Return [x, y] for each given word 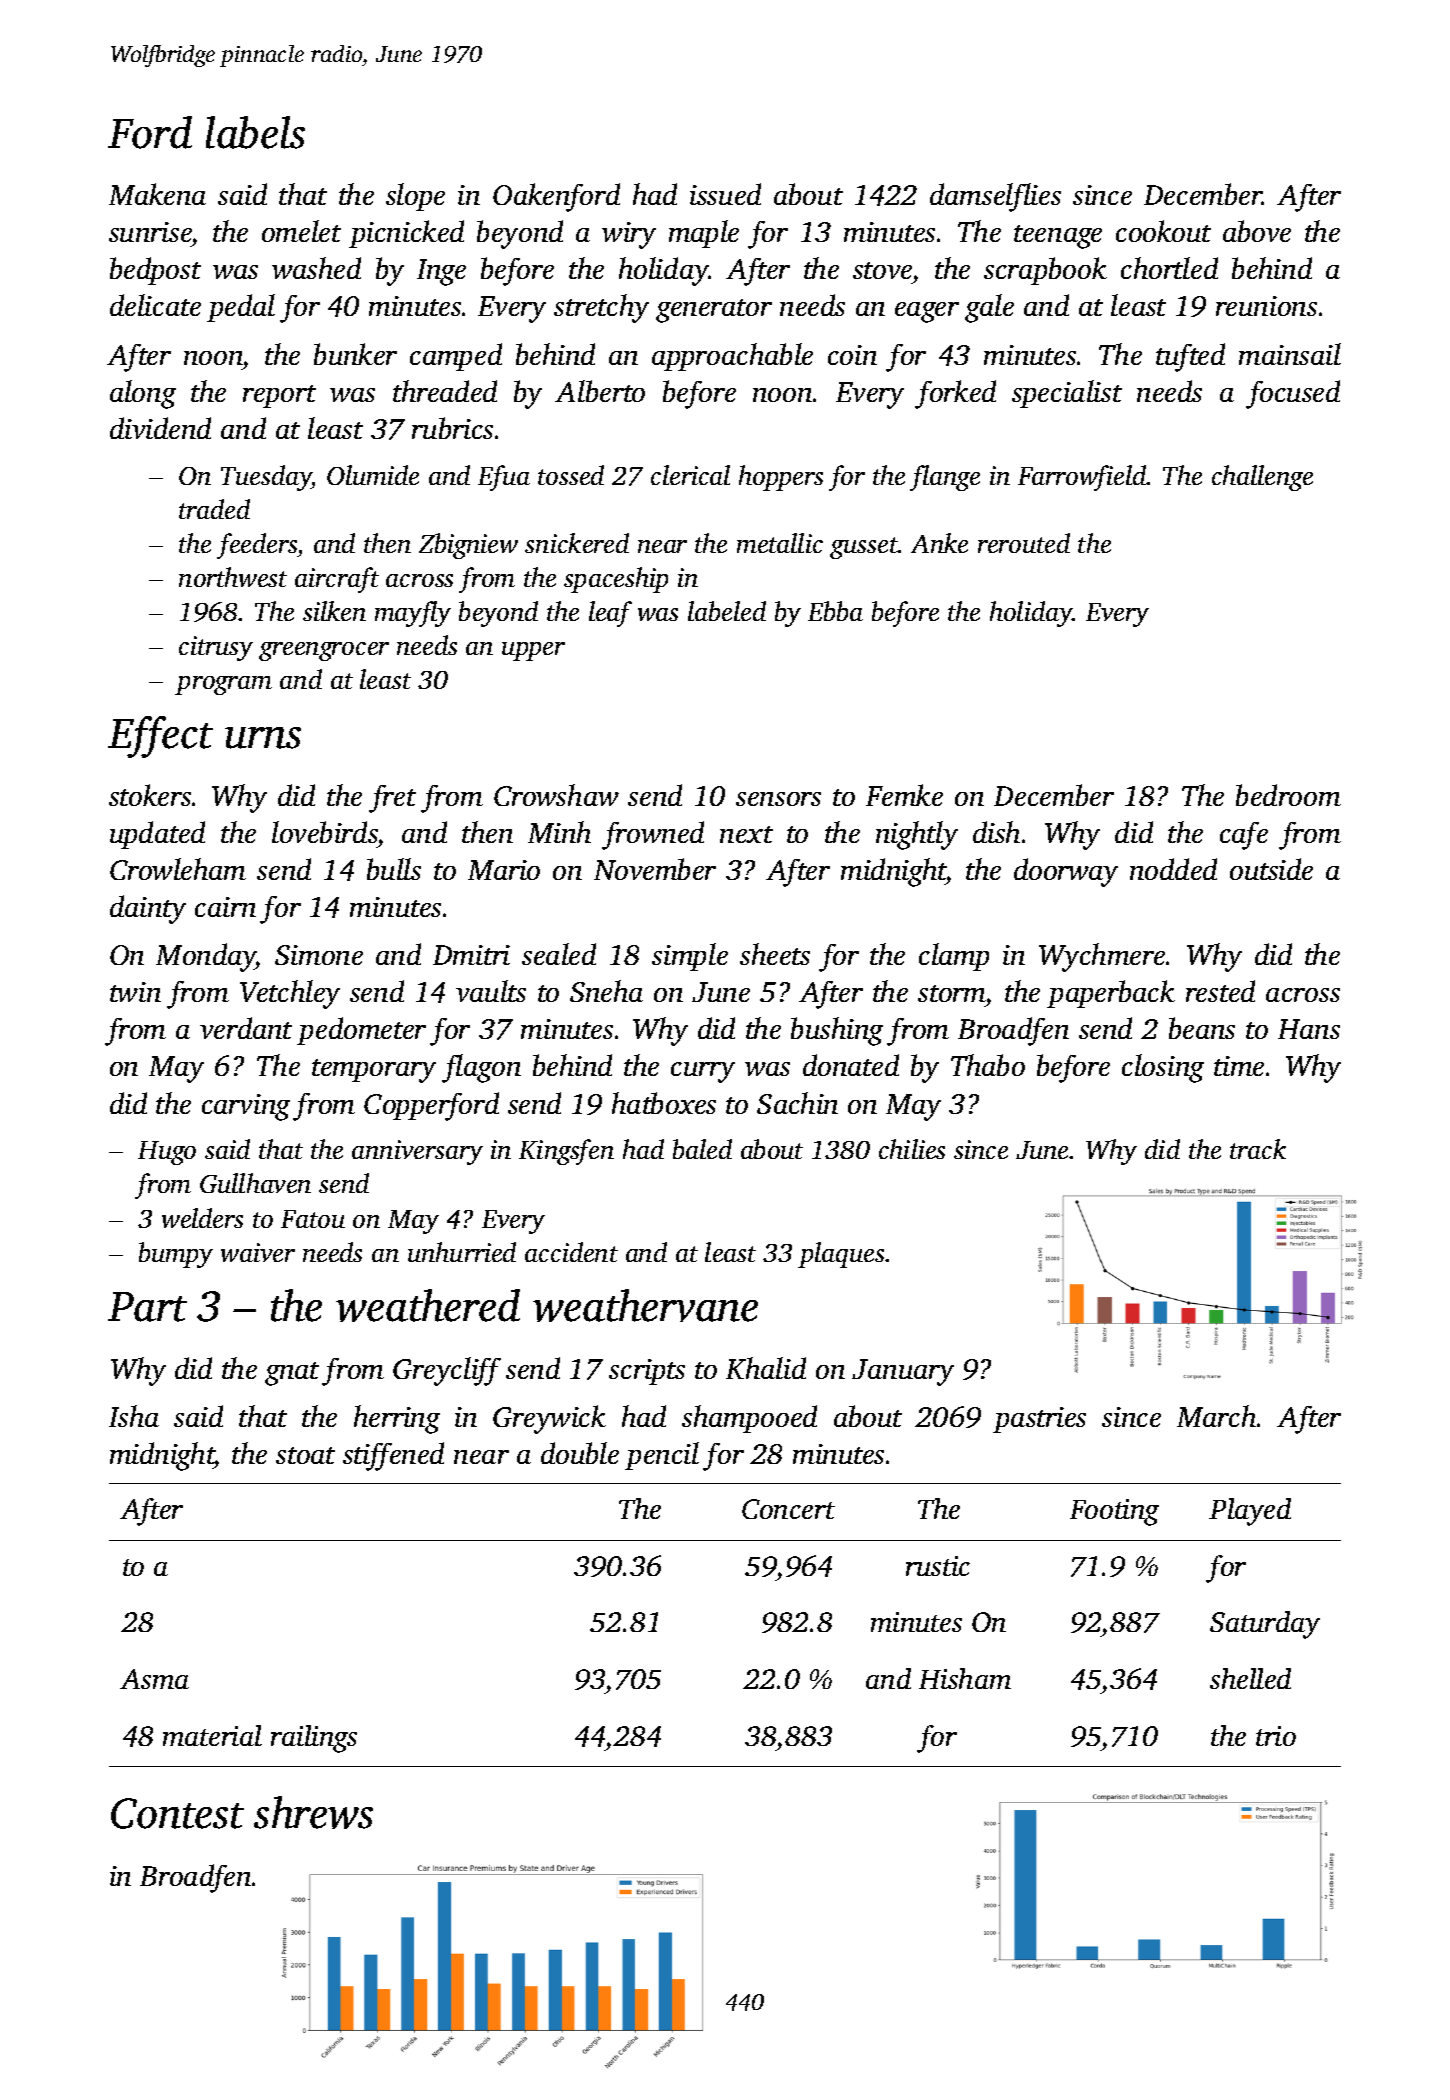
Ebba [835, 611]
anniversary [417, 1152]
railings [314, 1739]
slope [415, 197]
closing [1163, 1068]
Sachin [797, 1103]
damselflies [995, 197]
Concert [788, 1509]
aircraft [337, 580]
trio [1276, 1736]
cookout [1163, 231]
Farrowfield [1082, 478]
